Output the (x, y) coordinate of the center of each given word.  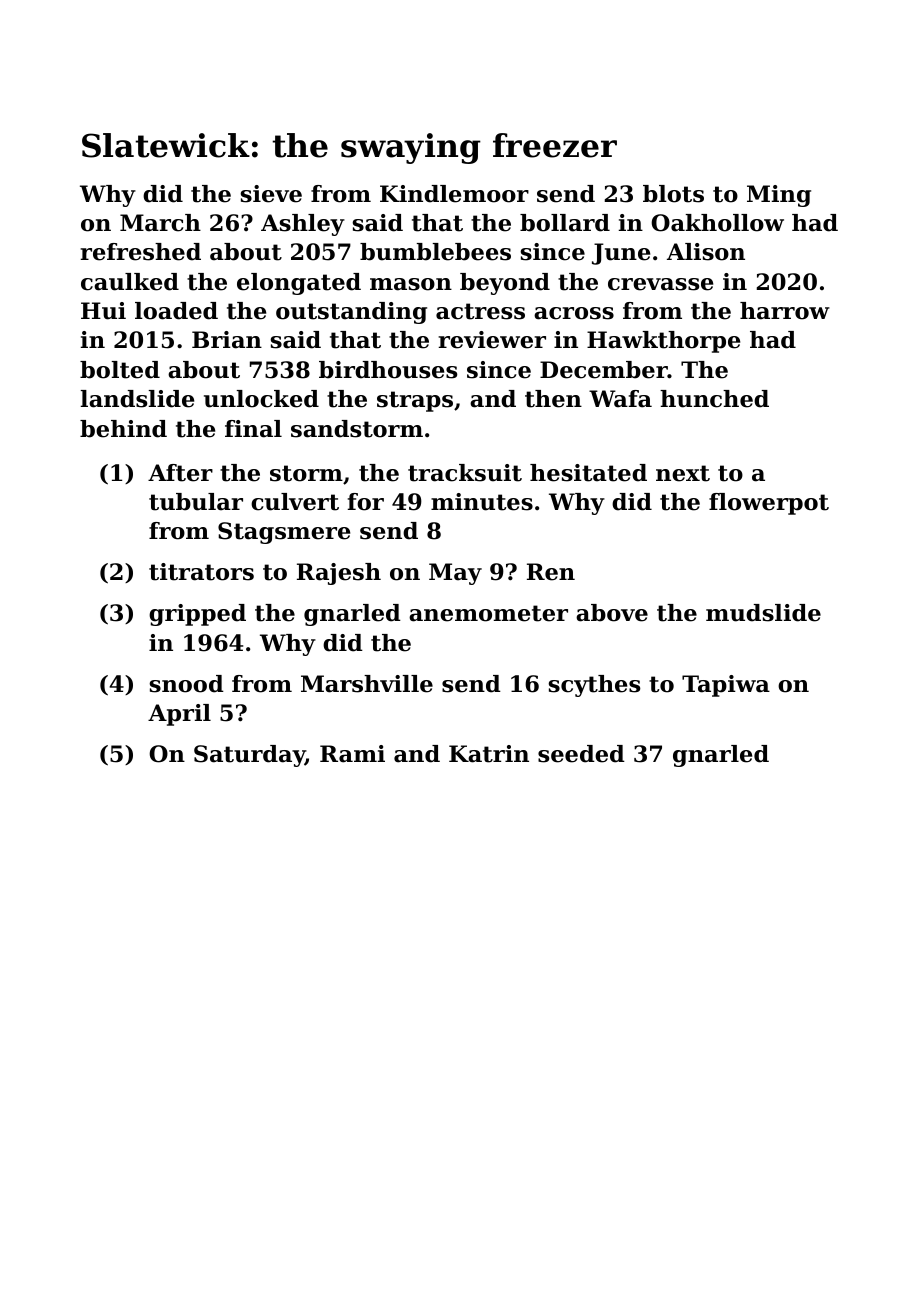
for (366, 502)
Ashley (303, 225)
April (179, 715)
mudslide (763, 613)
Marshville (367, 684)
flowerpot (769, 504)
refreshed (140, 252)
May (455, 574)
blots (673, 194)
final (253, 429)
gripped (197, 615)
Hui (103, 311)
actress (480, 311)
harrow (785, 311)
